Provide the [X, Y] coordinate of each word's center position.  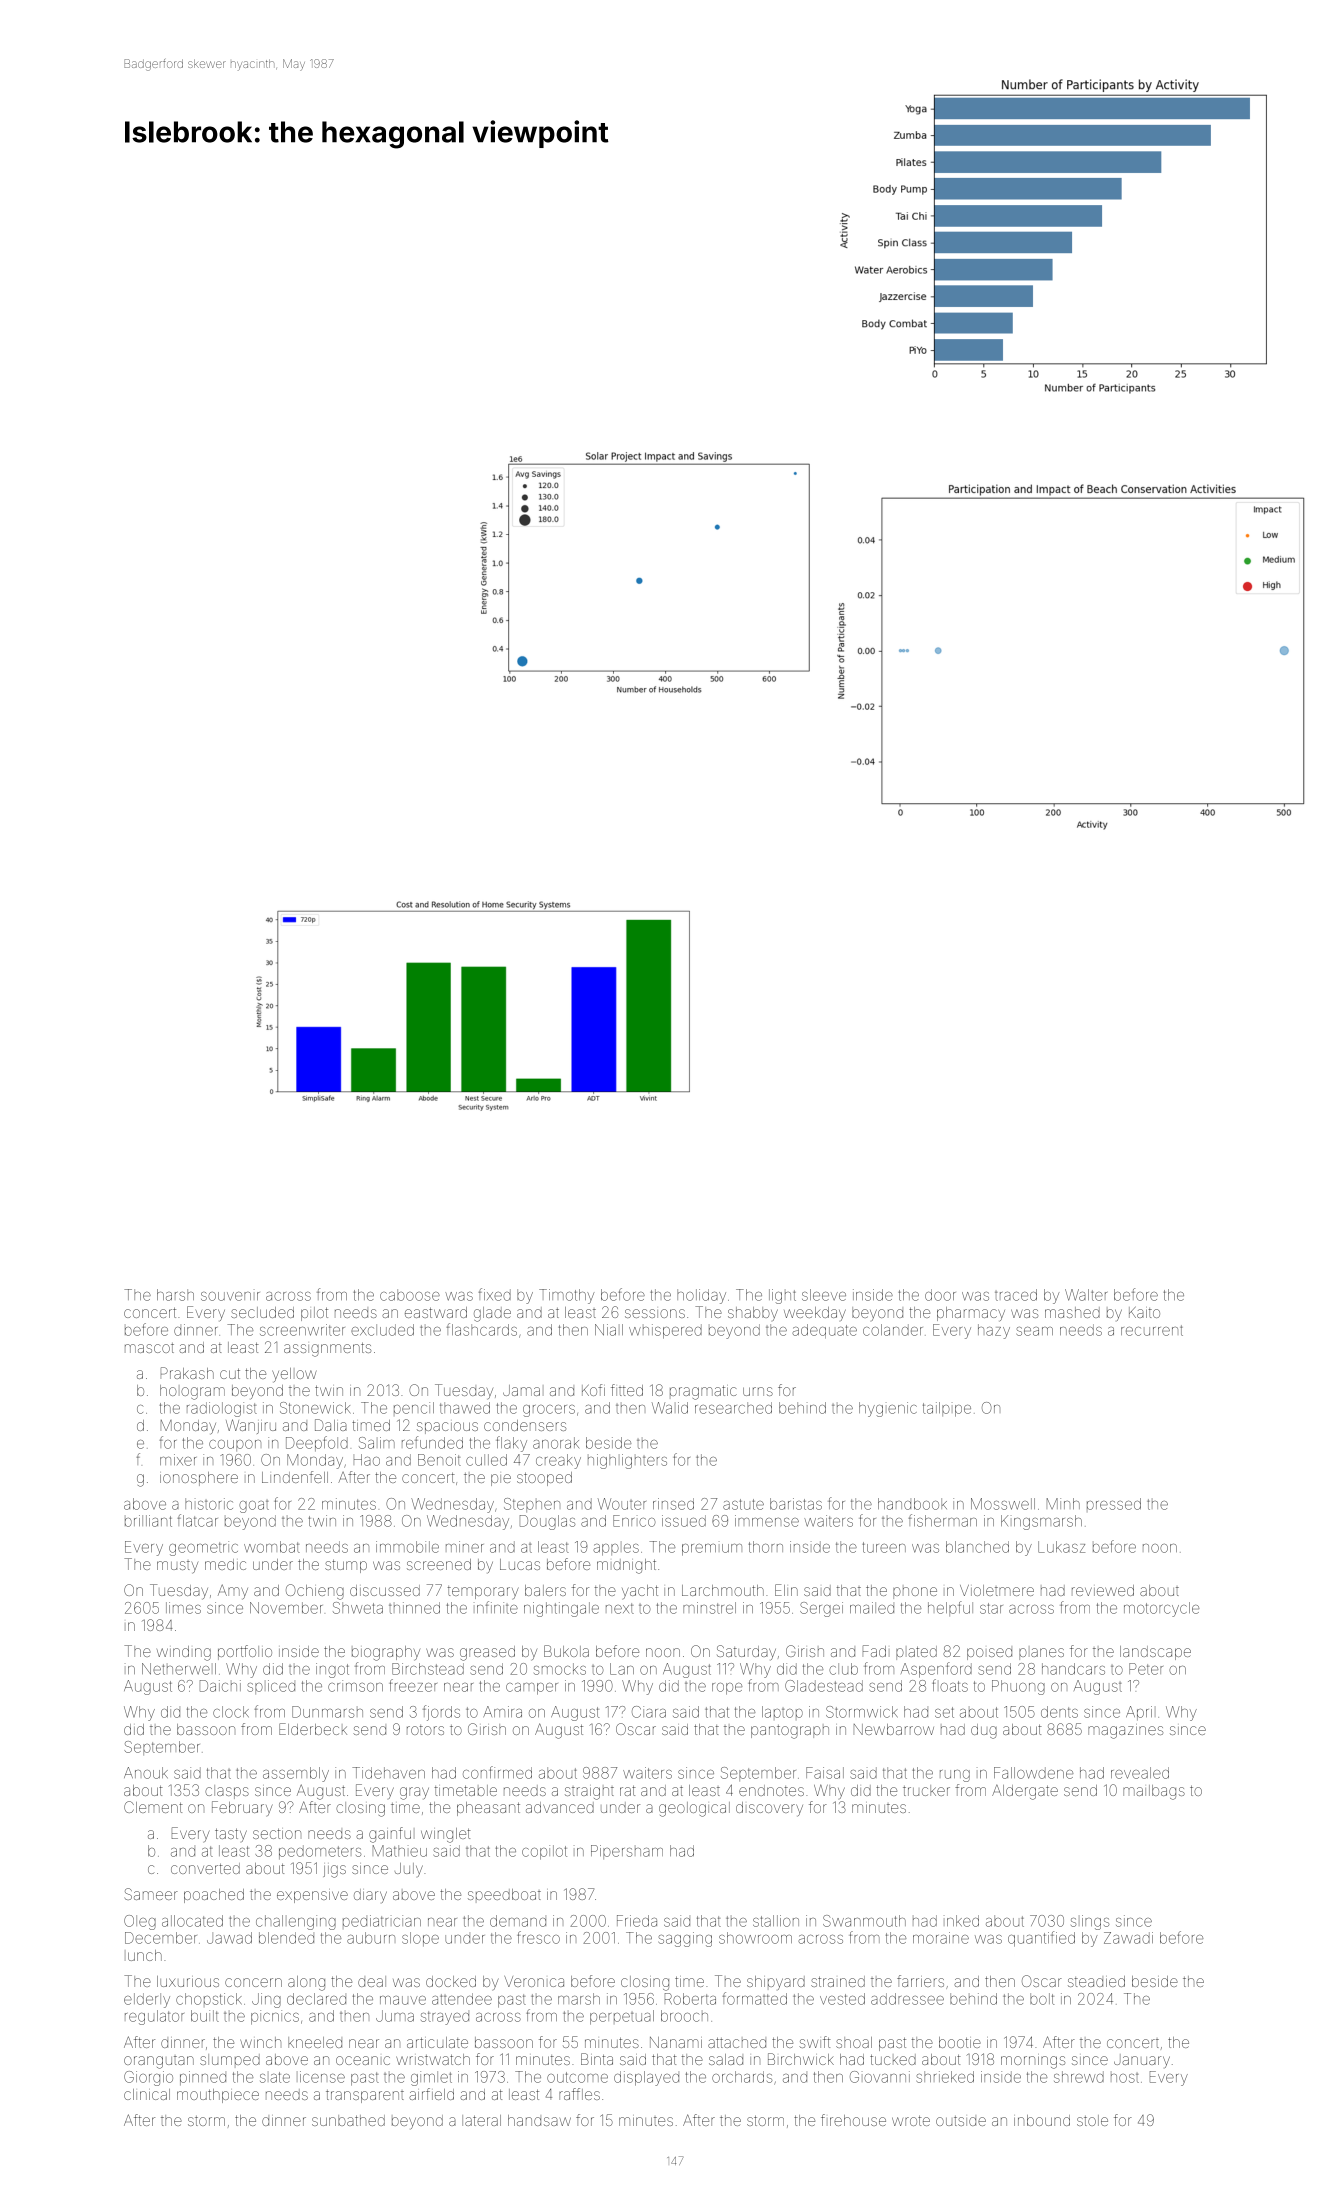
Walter [1086, 1295]
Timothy [566, 1296]
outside [961, 2121]
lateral [481, 2120]
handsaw [539, 2120]
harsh [175, 1295]
